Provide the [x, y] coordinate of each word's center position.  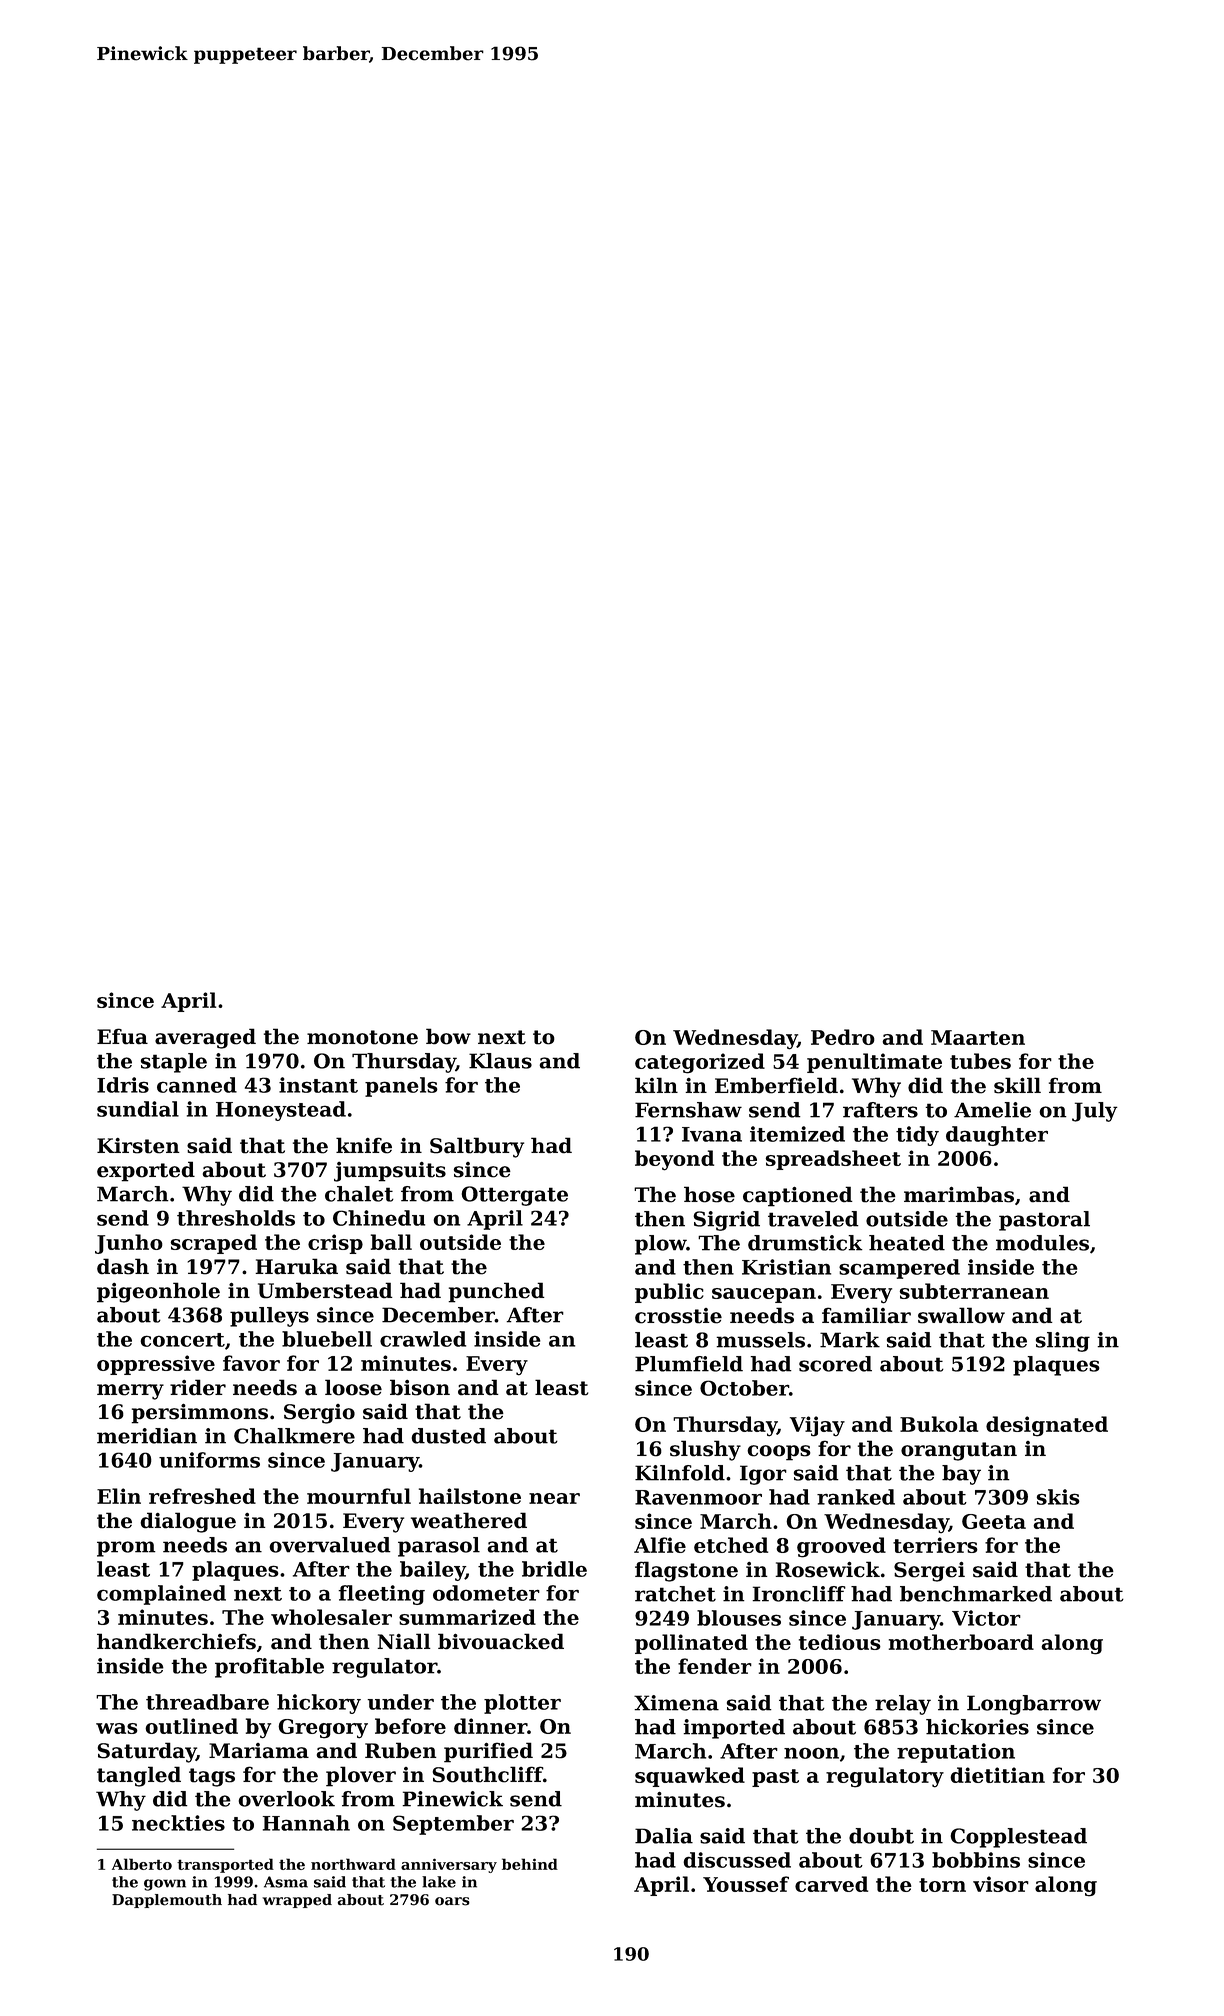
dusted [449, 1436]
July [1095, 1112]
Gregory [323, 1729]
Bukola [939, 1424]
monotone [362, 1037]
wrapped [297, 1901]
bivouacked [501, 1641]
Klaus [500, 1061]
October [744, 1388]
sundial [138, 1109]
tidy [917, 1136]
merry [130, 1392]
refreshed [202, 1496]
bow [448, 1036]
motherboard [961, 1642]
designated [1047, 1426]
